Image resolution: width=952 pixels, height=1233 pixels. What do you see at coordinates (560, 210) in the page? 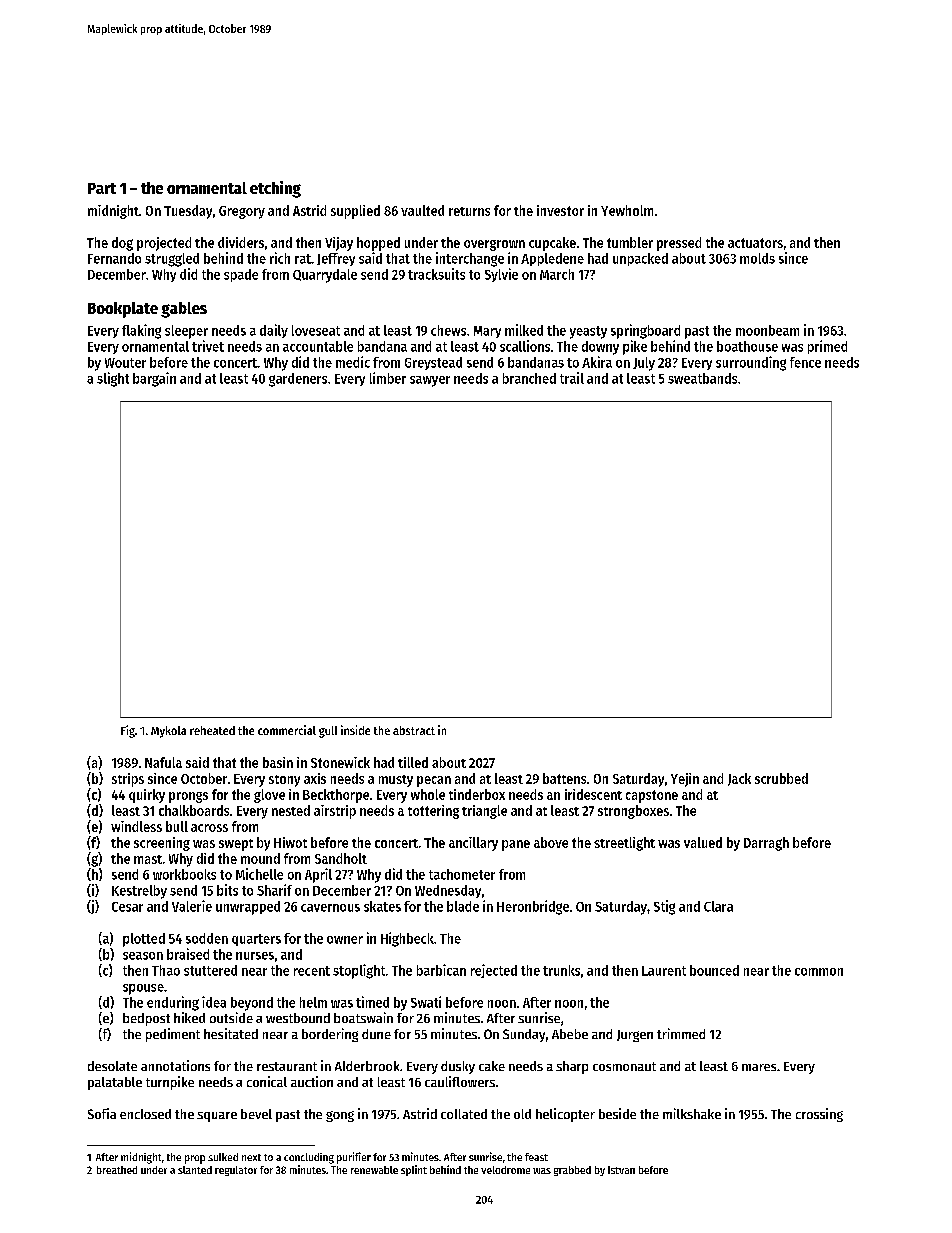
I see `investor` at bounding box center [560, 210].
